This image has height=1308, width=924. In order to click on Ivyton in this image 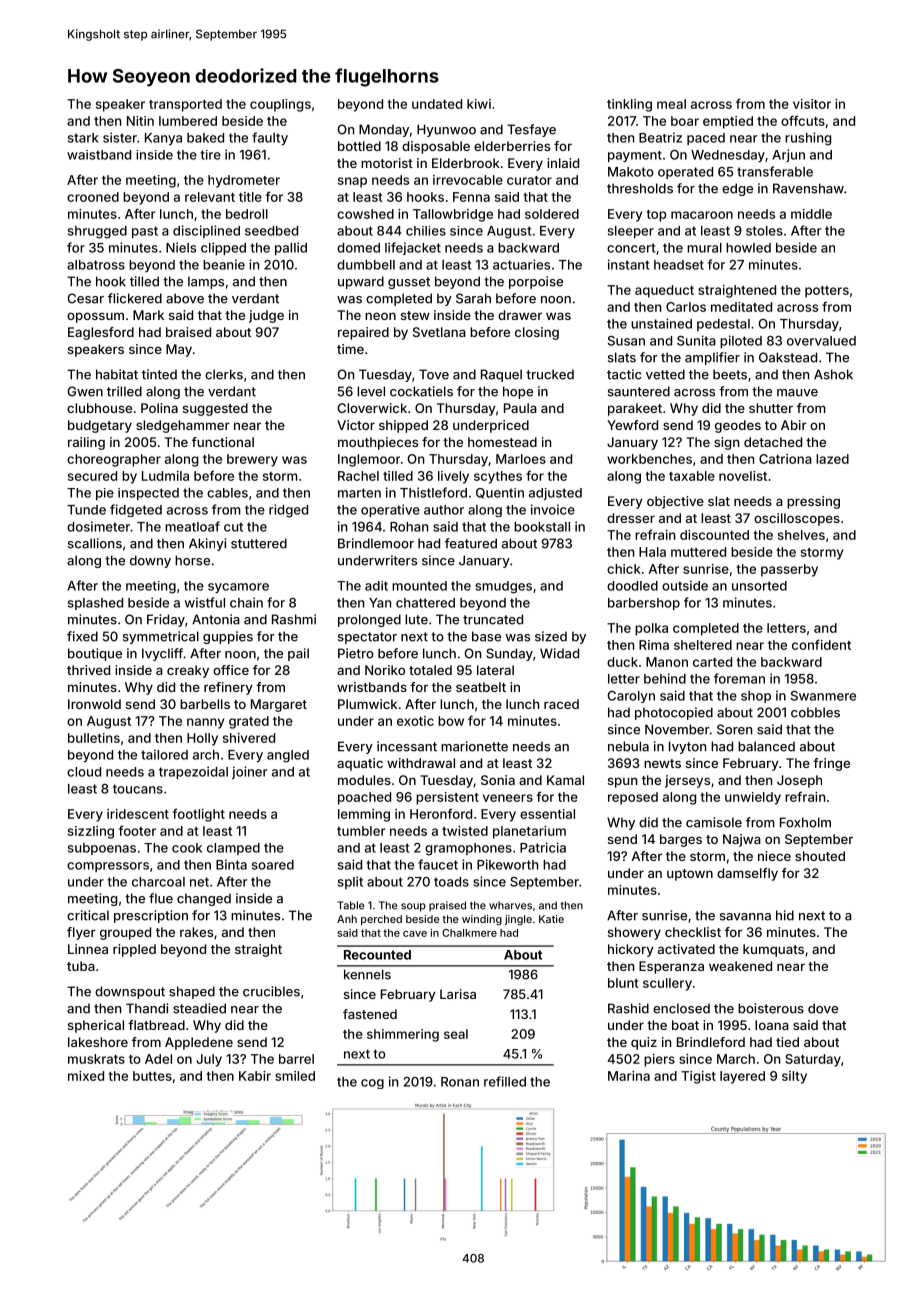, I will do `click(687, 747)`.
